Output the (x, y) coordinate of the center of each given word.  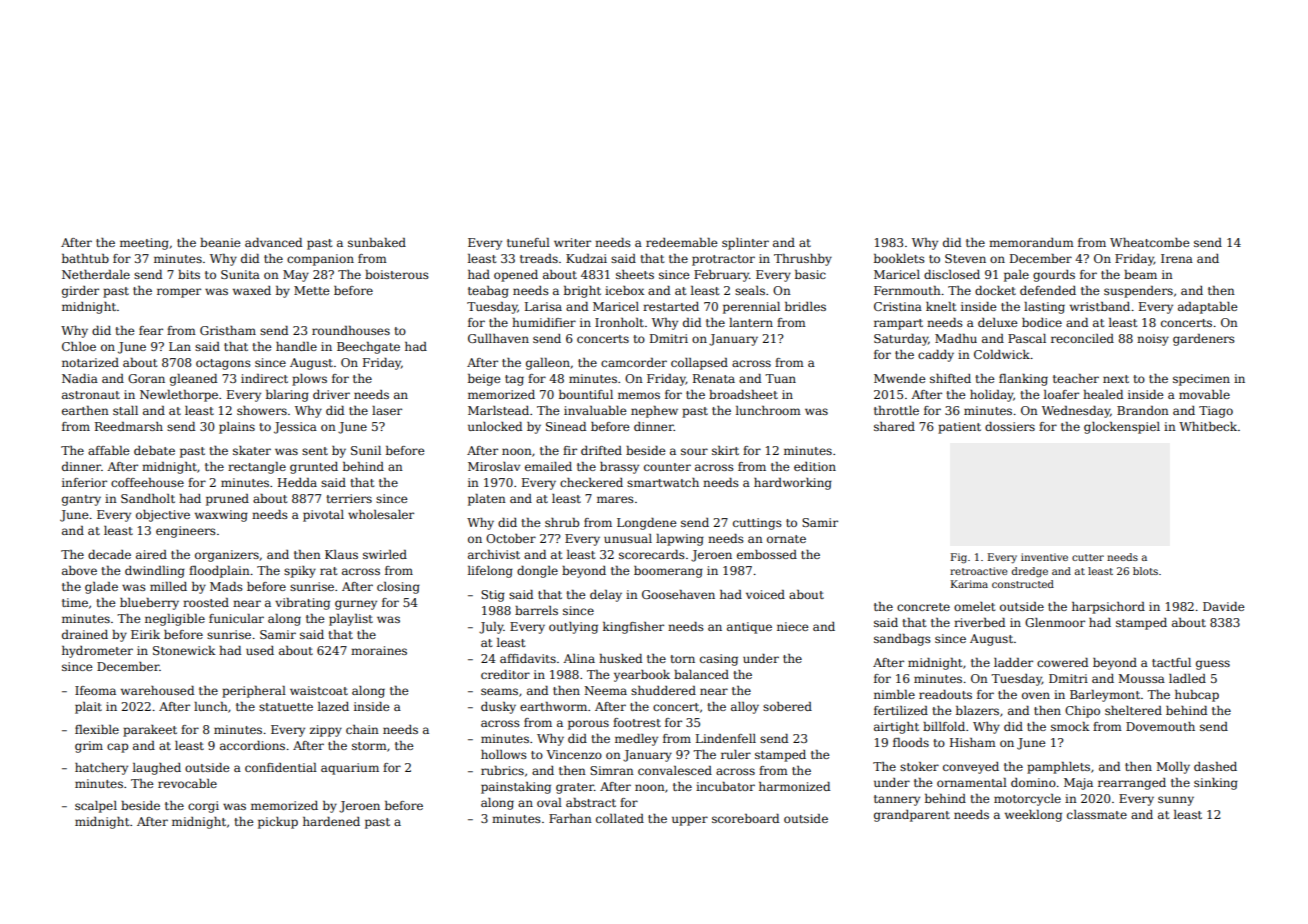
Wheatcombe (1149, 242)
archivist (494, 554)
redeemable (681, 242)
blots (1145, 571)
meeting (144, 244)
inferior (84, 482)
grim (89, 747)
